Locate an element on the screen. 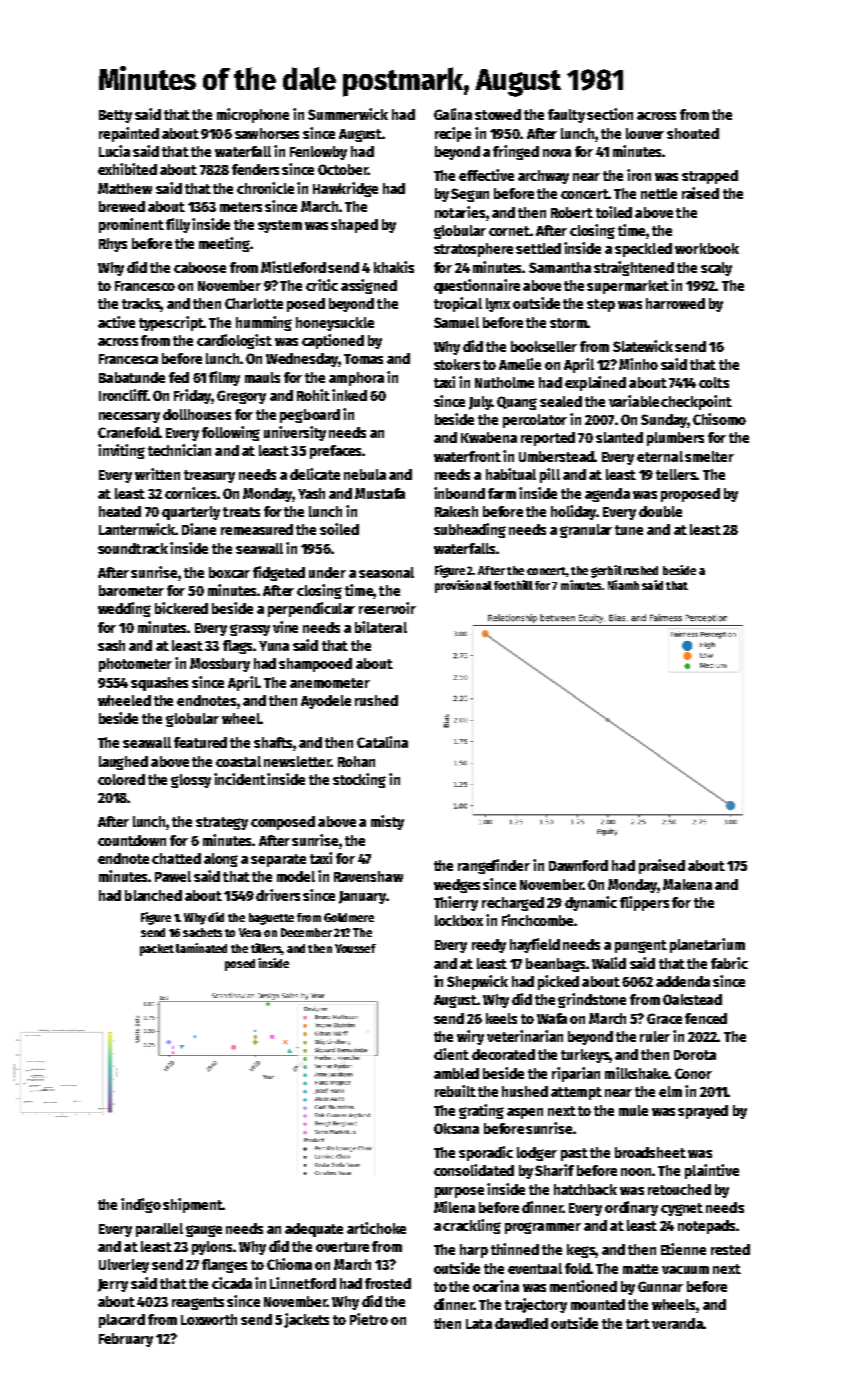 The image size is (849, 1400). sash is located at coordinates (111, 645).
